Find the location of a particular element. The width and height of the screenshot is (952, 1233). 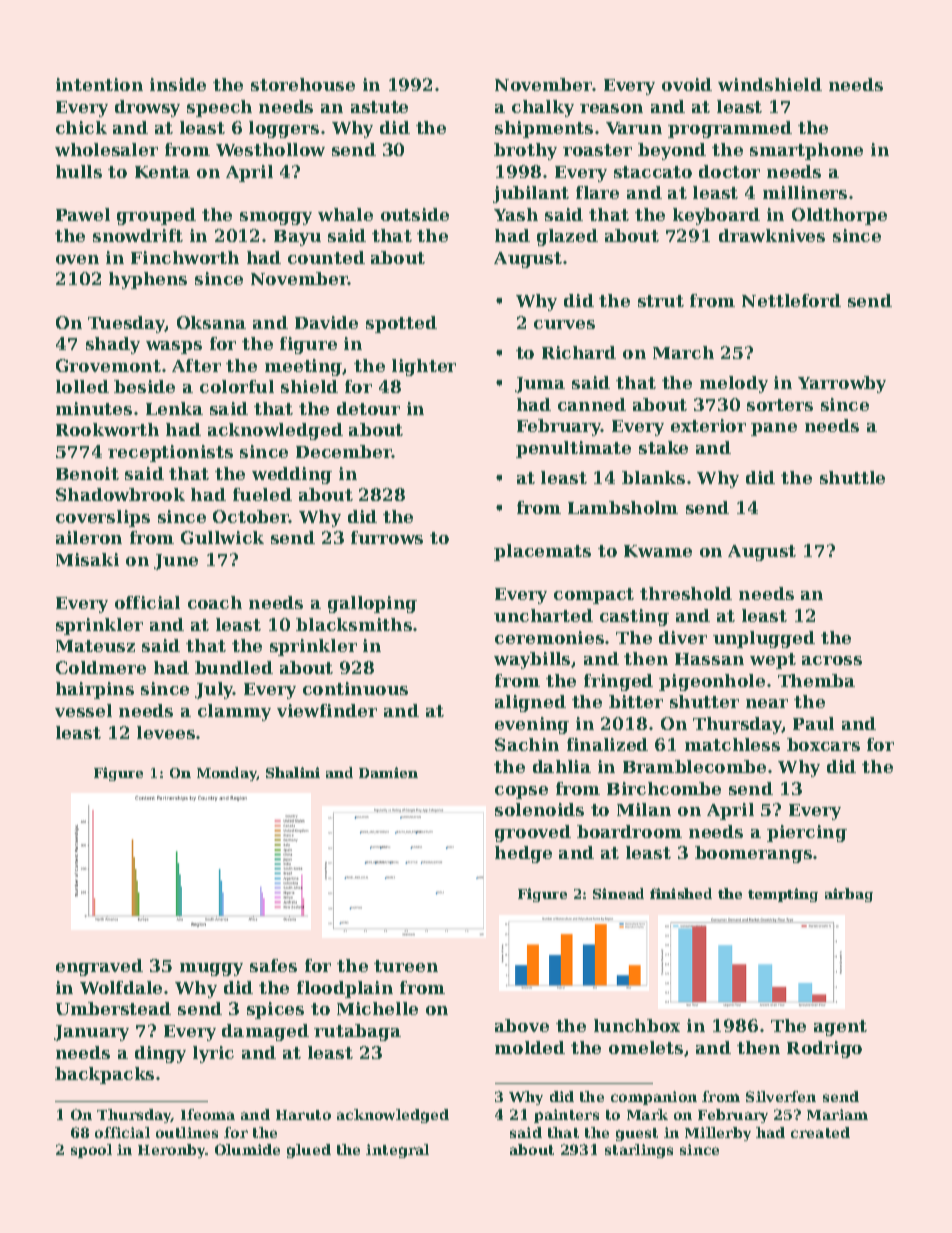

drawknives is located at coordinates (772, 235).
